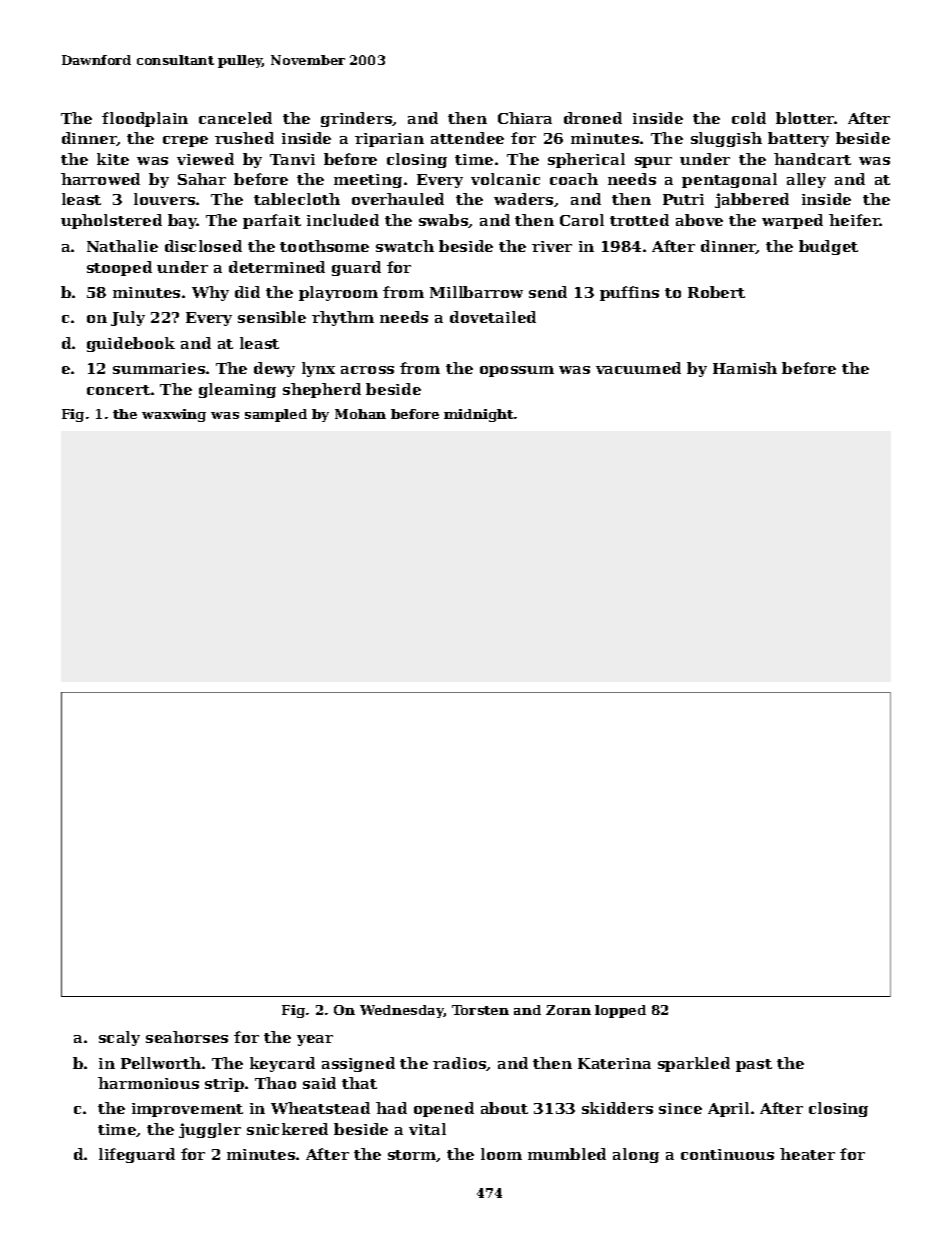  I want to click on grinders, so click(356, 119).
